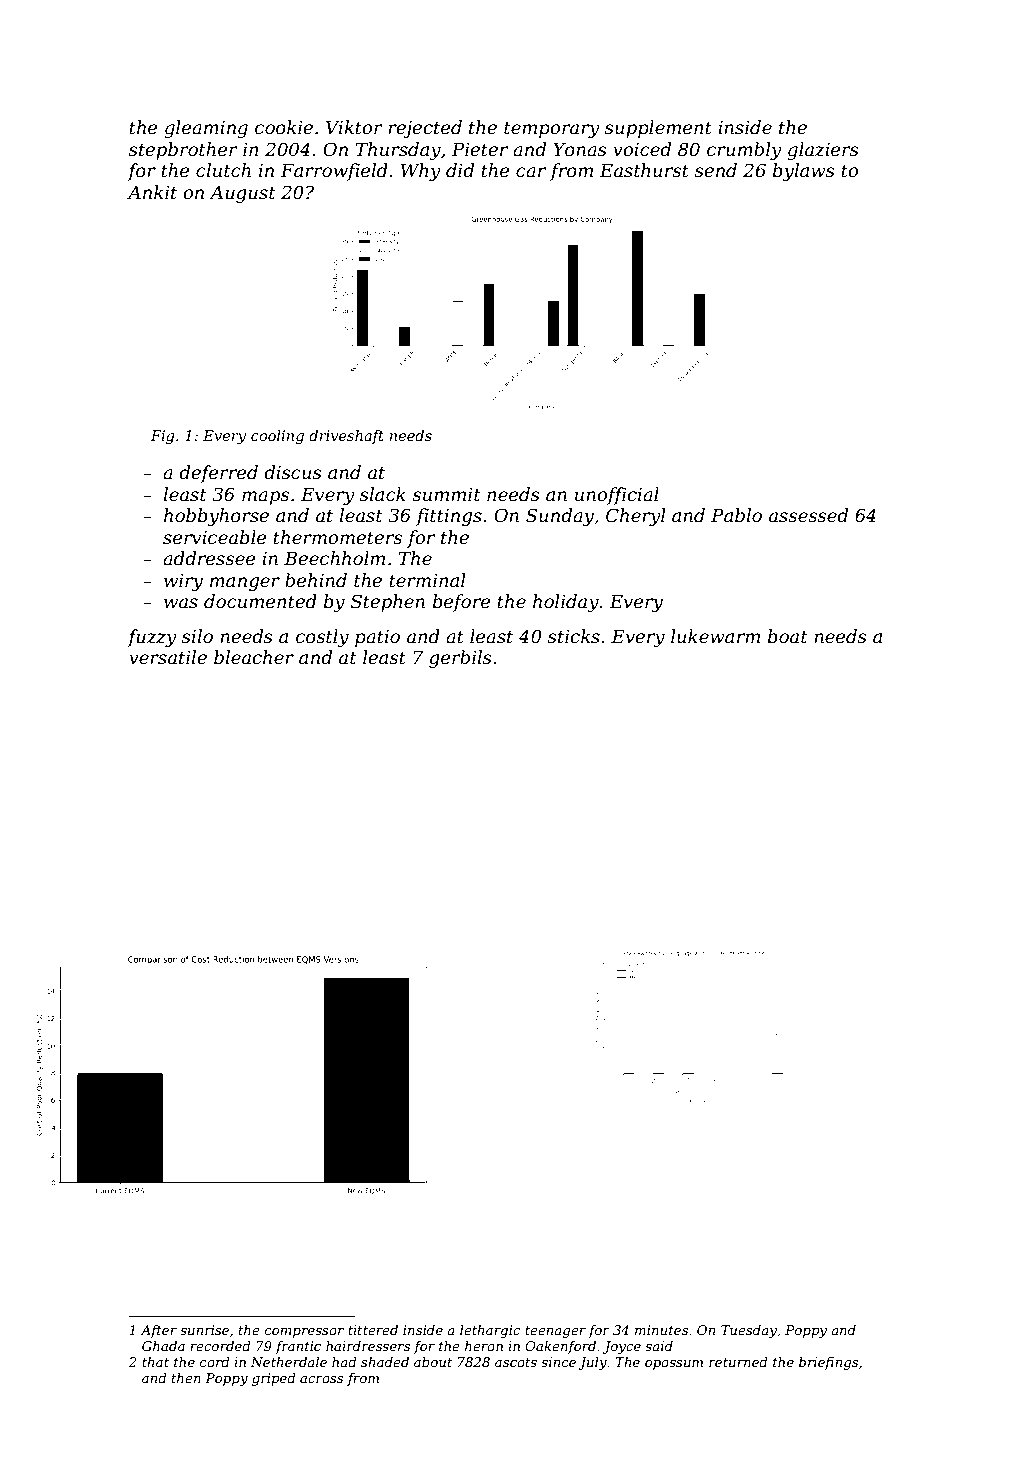 The image size is (1019, 1476). I want to click on glaziers, so click(823, 151).
